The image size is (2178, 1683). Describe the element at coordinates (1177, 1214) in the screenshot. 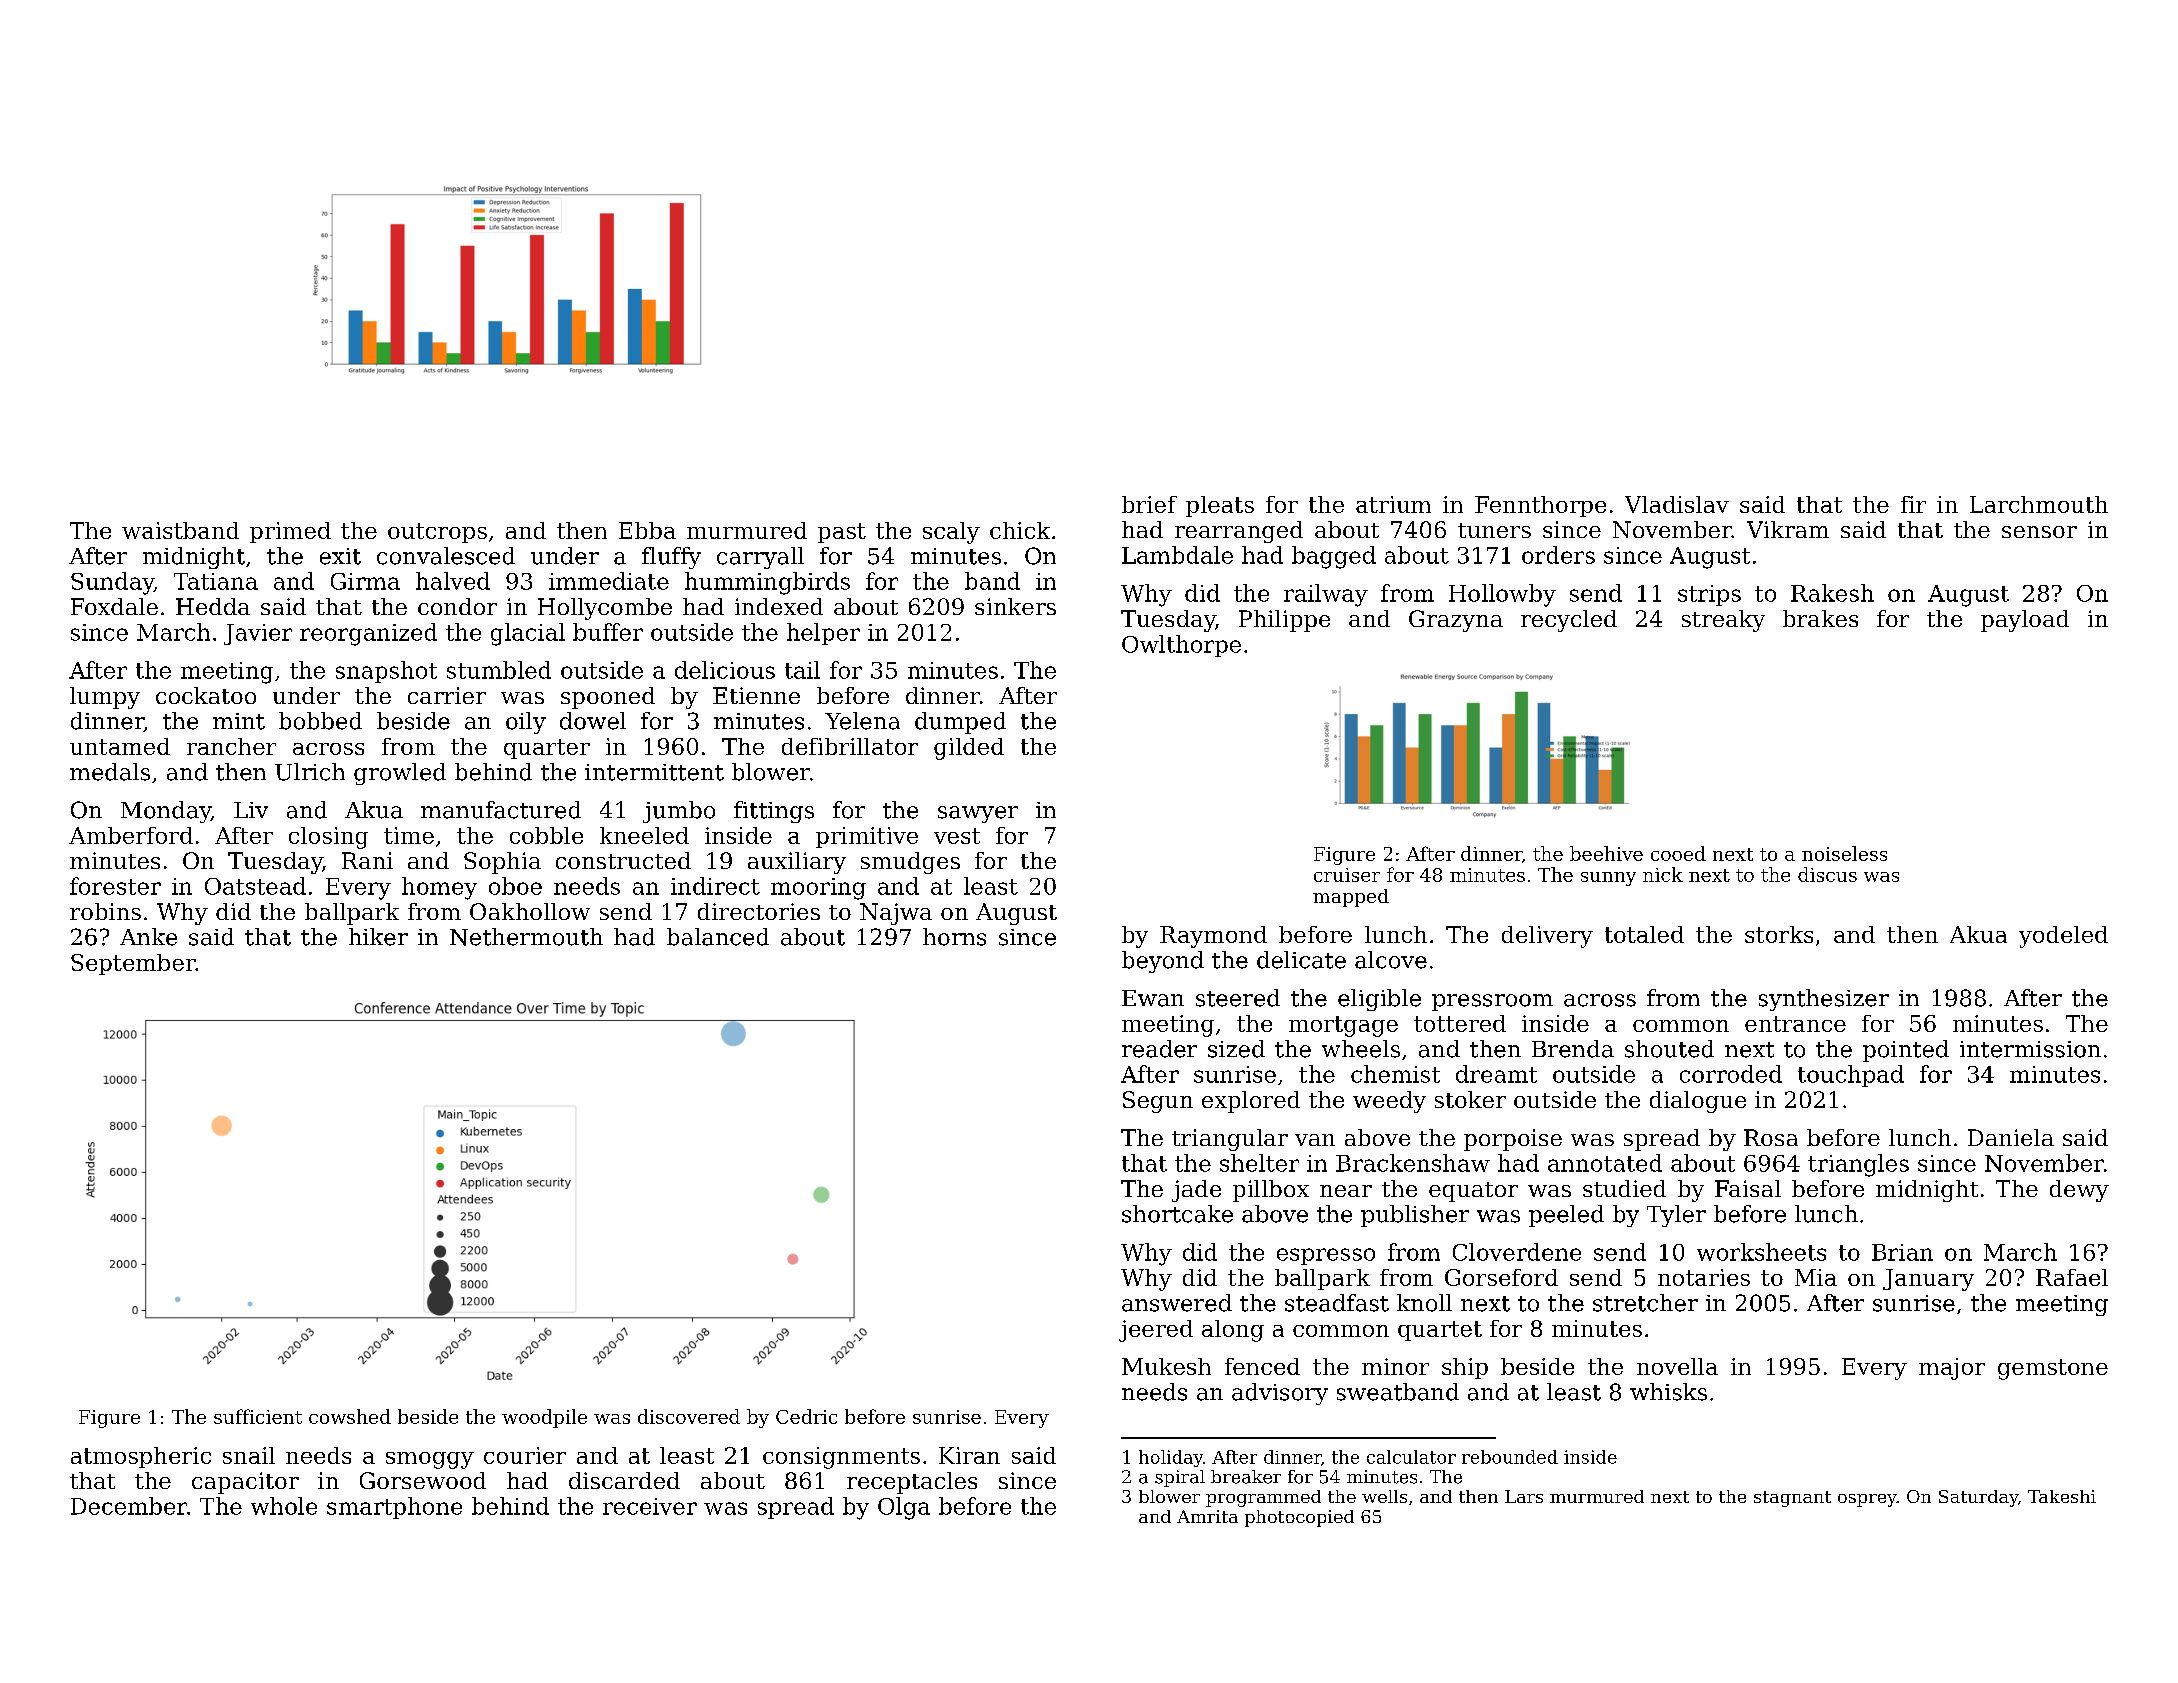

I see `shortcake` at that location.
